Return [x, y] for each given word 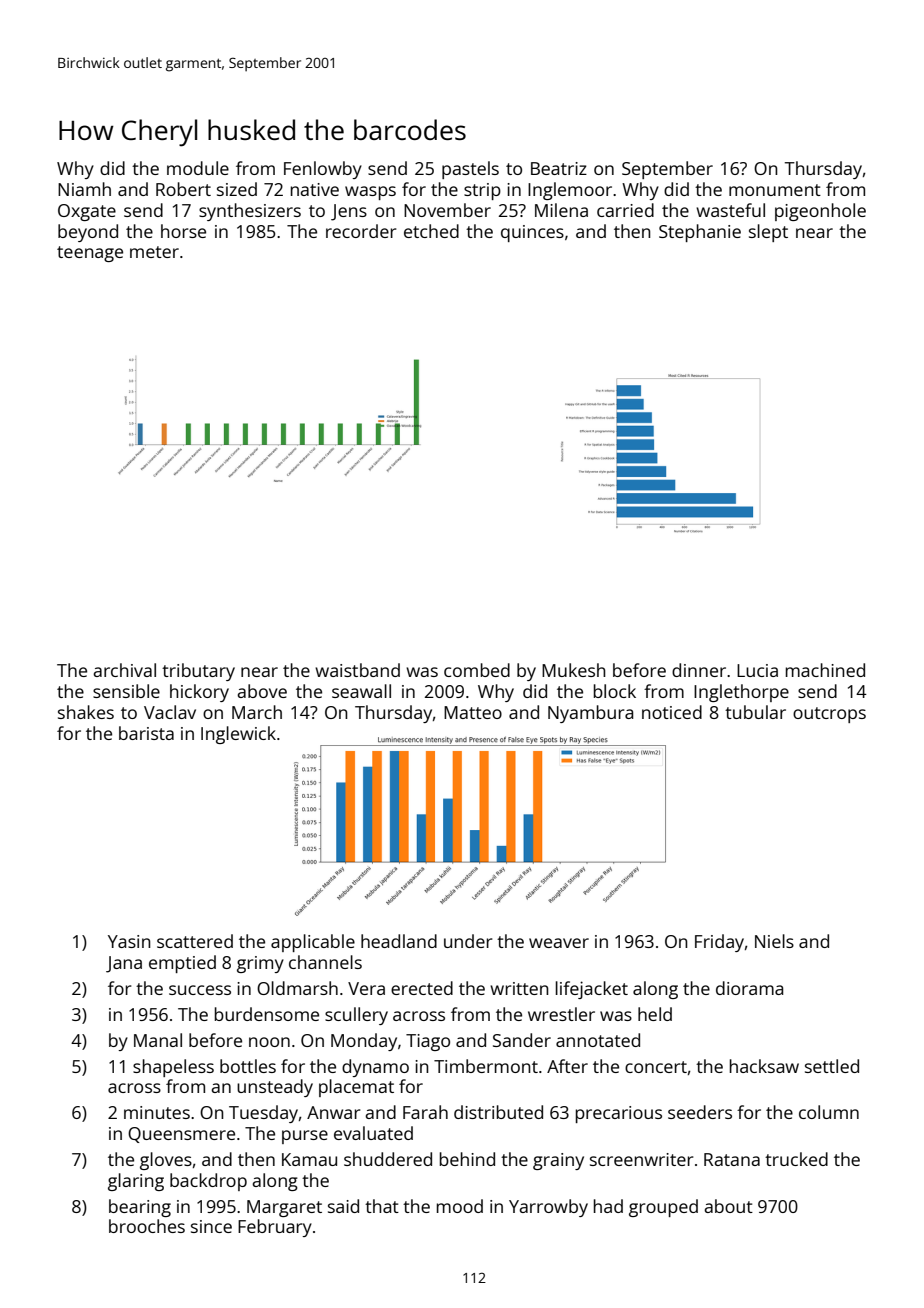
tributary [198, 672]
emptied [182, 964]
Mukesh [574, 670]
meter [154, 252]
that [382, 1206]
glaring [136, 1182]
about [728, 1206]
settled [832, 1066]
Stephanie [700, 233]
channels [325, 962]
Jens [349, 212]
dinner [699, 670]
